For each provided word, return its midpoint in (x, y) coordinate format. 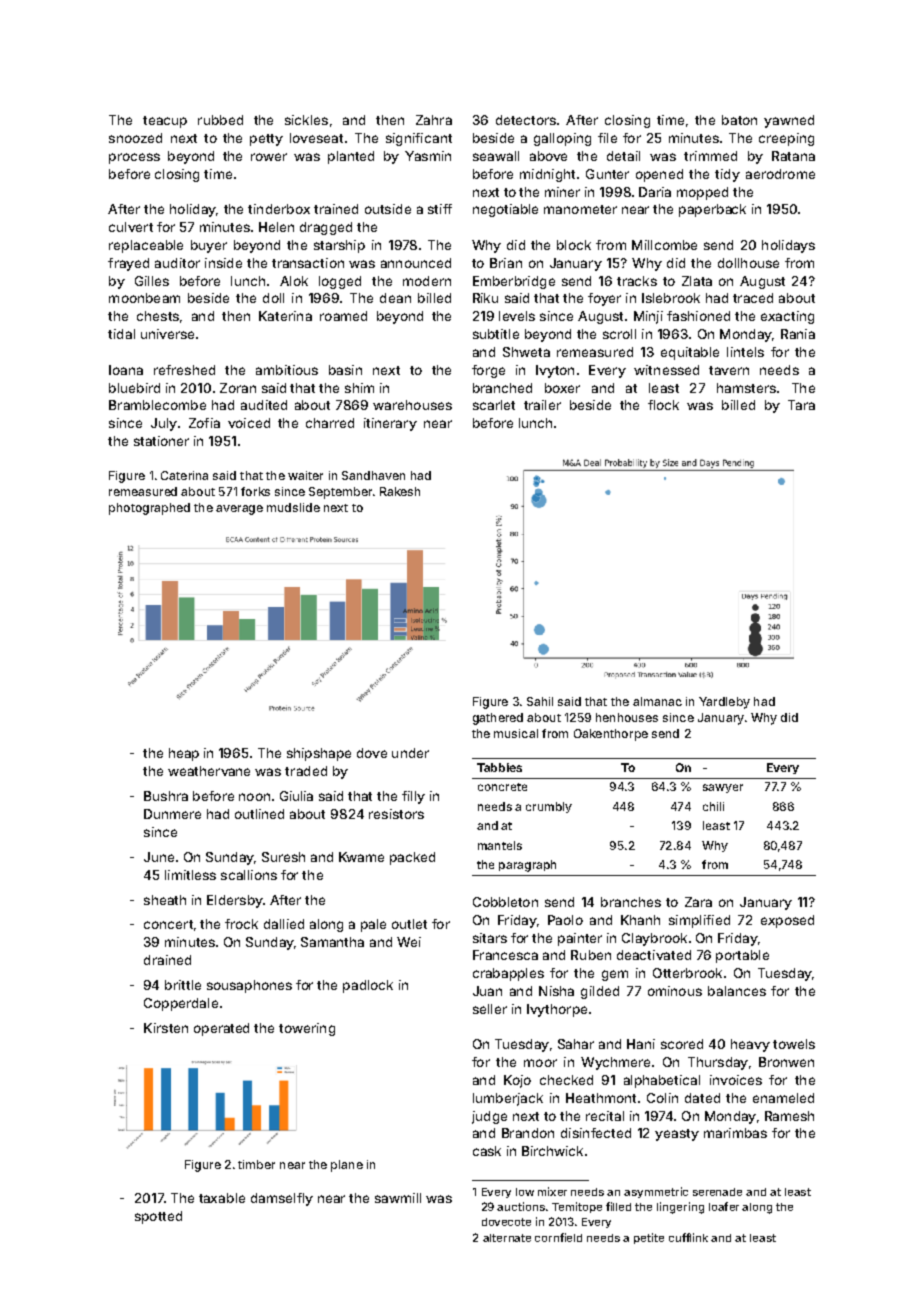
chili (713, 806)
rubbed (220, 120)
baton (739, 120)
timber (256, 1164)
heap (184, 754)
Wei (409, 942)
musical (516, 733)
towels (794, 1044)
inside (223, 263)
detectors (526, 120)
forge (488, 371)
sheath (165, 900)
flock (663, 405)
